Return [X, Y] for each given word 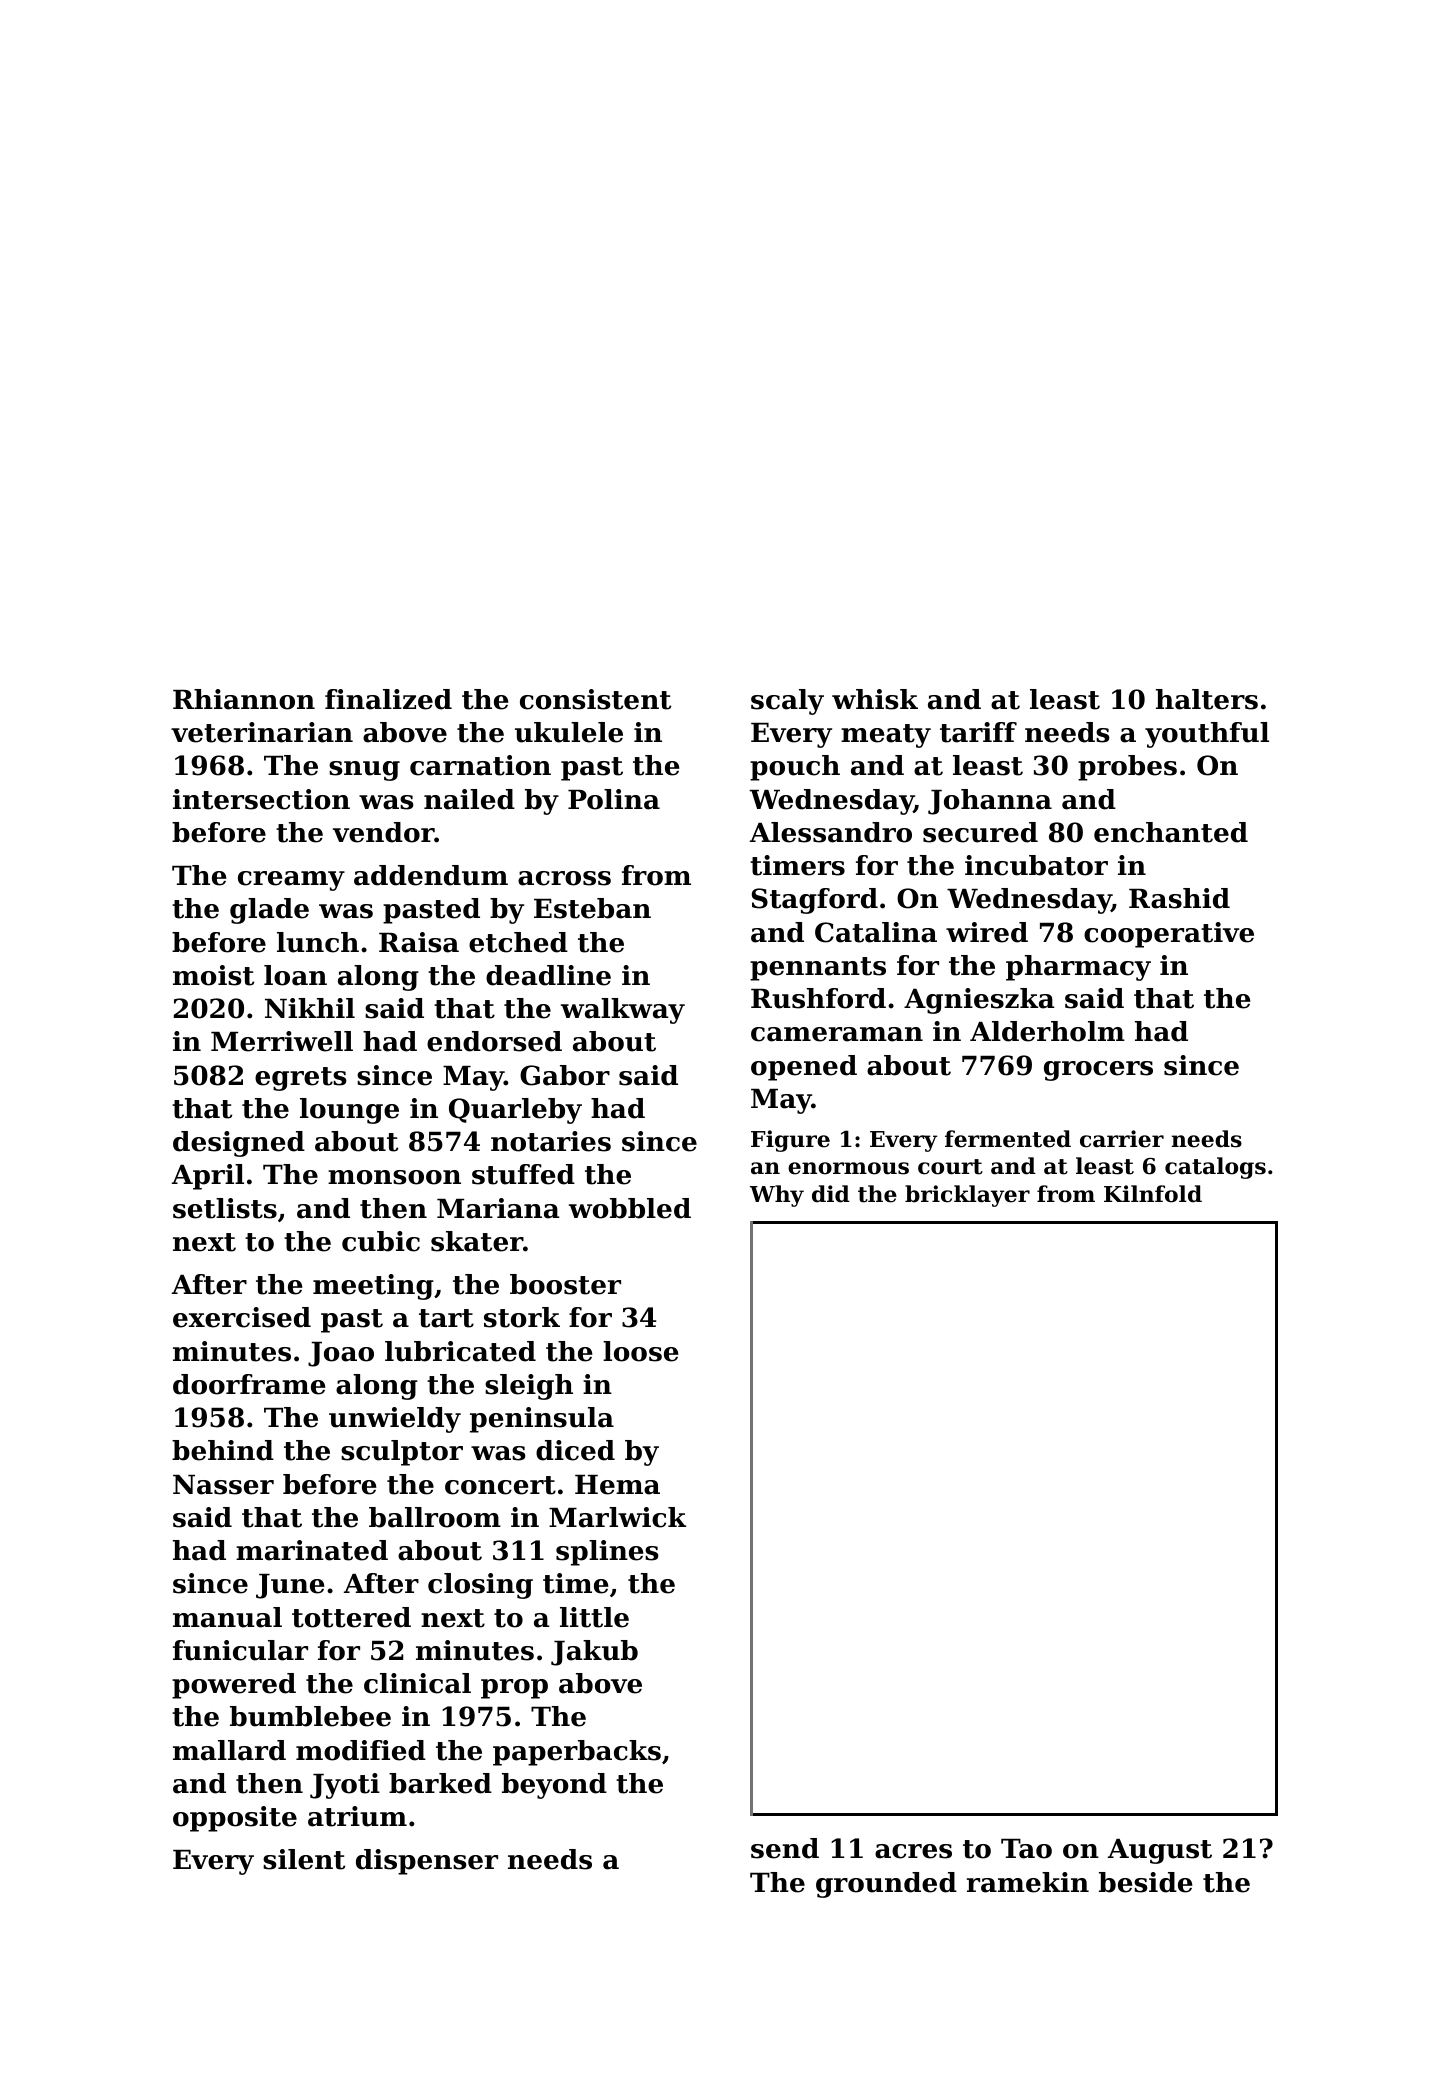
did [831, 1194]
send [785, 1848]
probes [1127, 768]
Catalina [876, 932]
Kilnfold [1153, 1194]
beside [1145, 1882]
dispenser [427, 1862]
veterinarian [262, 732]
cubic [381, 1241]
